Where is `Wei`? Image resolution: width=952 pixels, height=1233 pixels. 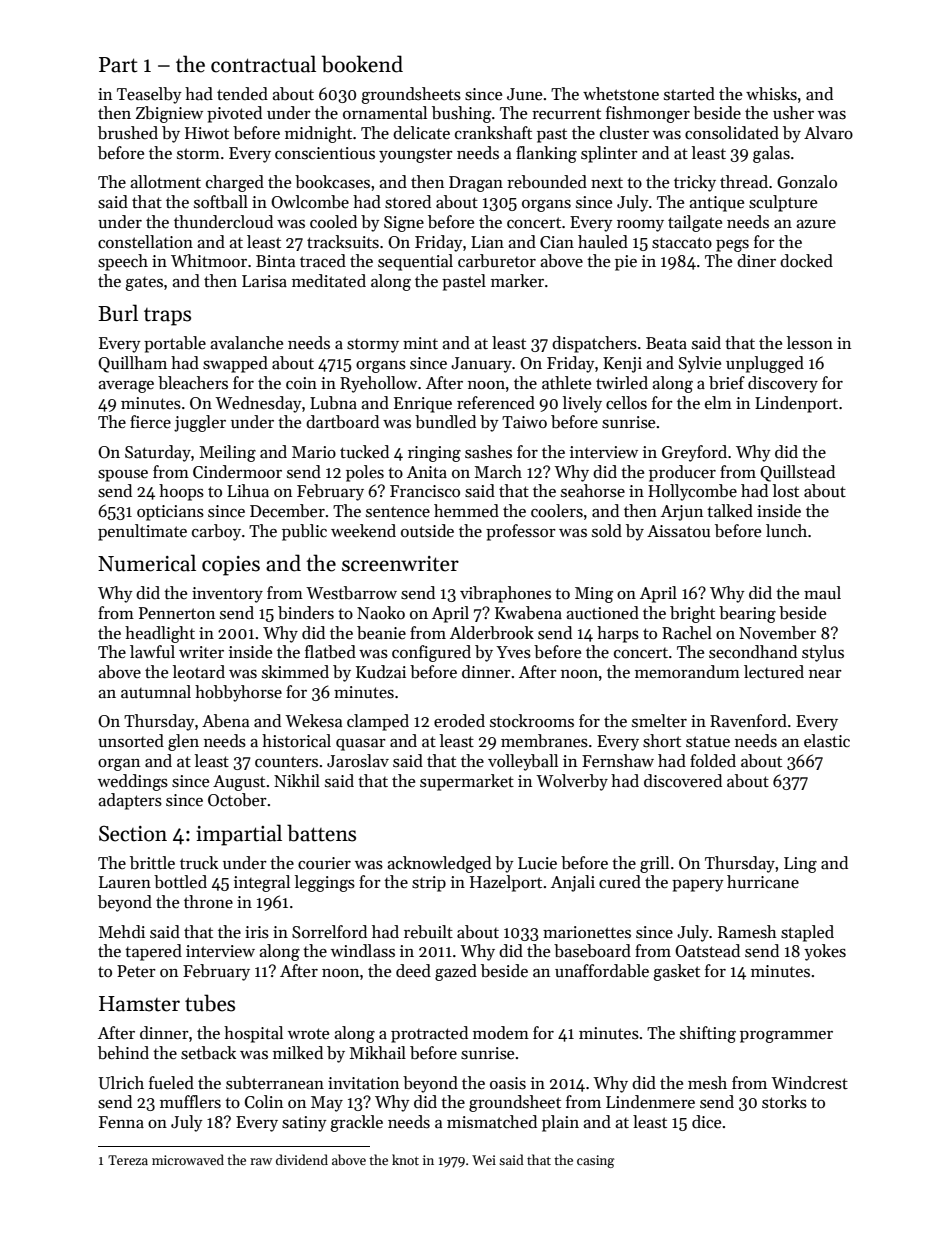 Wei is located at coordinates (484, 1160).
